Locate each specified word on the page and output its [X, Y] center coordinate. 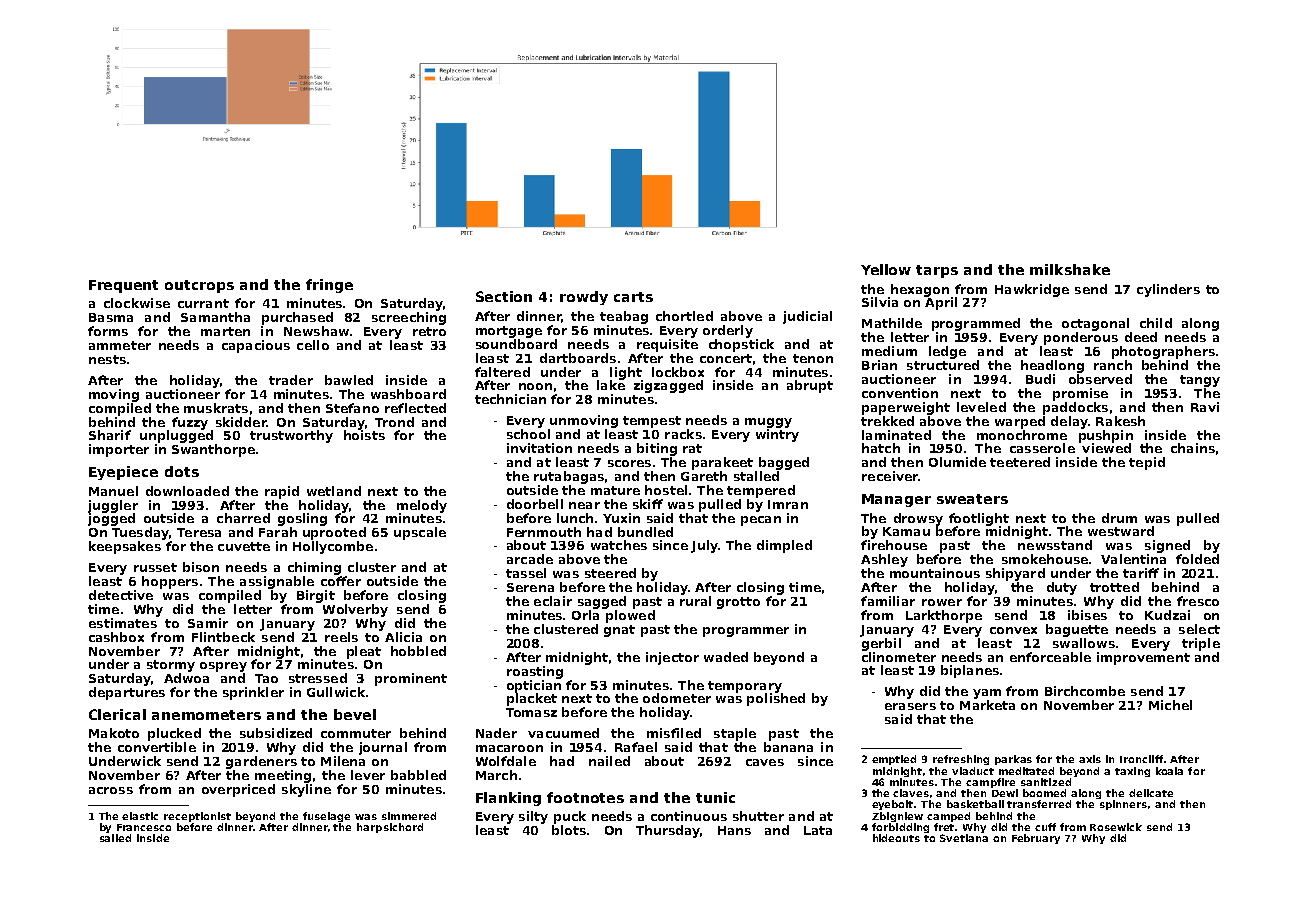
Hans [734, 830]
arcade [530, 559]
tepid [1147, 463]
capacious [256, 346]
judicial [807, 317]
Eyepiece [123, 473]
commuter [356, 733]
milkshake [1070, 269]
